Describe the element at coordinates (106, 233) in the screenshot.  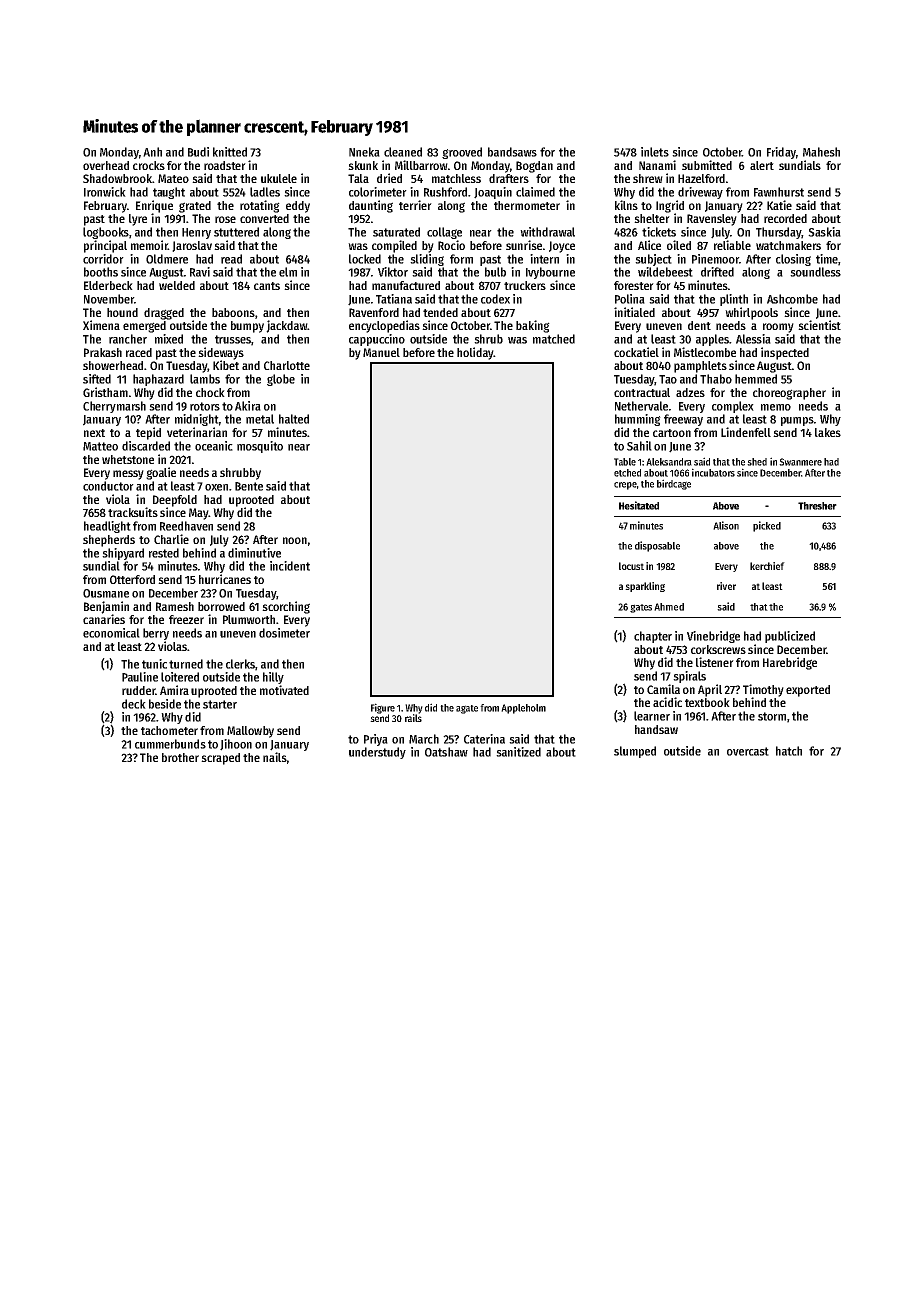
I see `logbooks` at that location.
